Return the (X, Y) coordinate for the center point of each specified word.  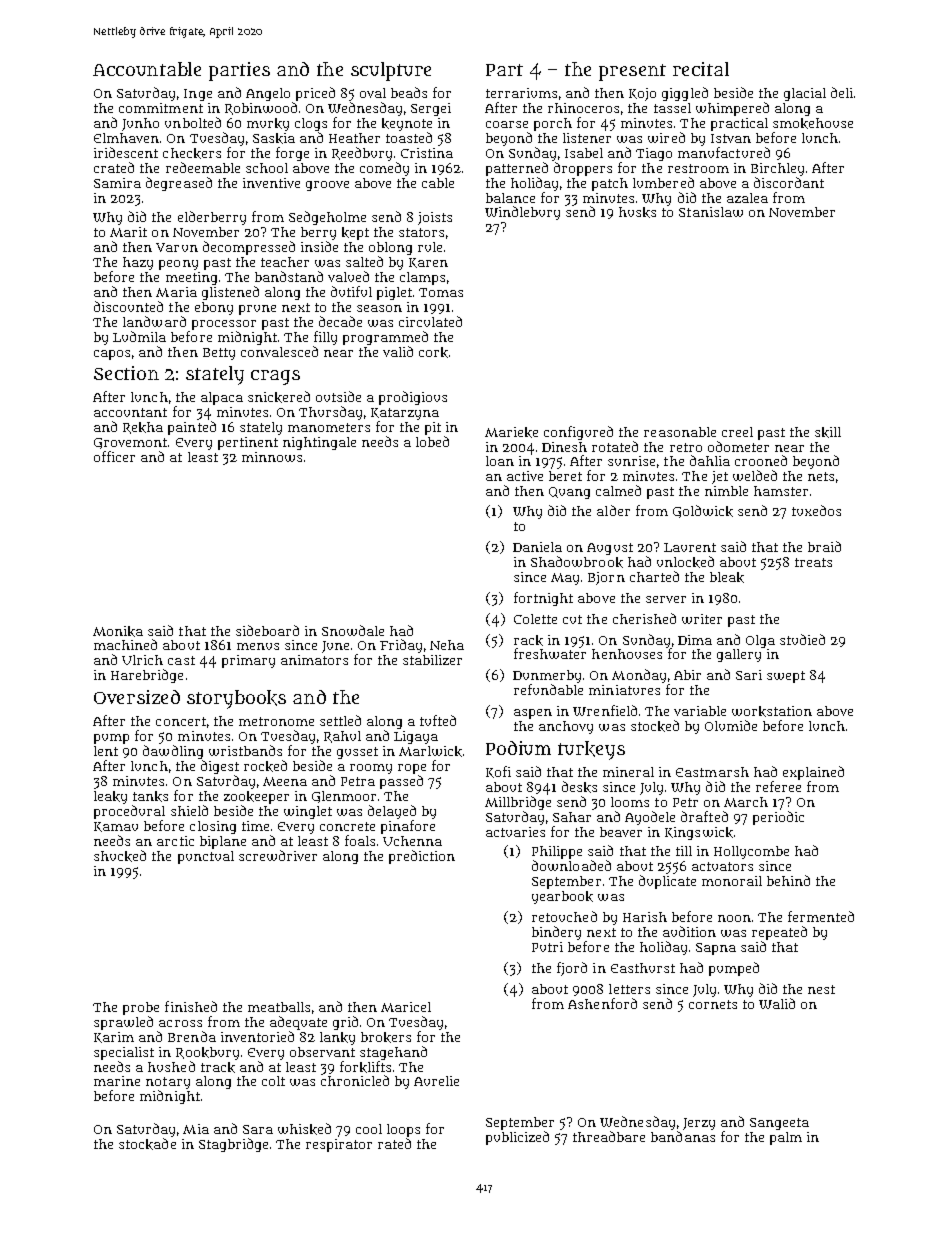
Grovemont (130, 443)
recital (701, 69)
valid (398, 351)
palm (786, 1138)
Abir (687, 675)
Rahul (342, 737)
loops (403, 1131)
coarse (507, 124)
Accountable (147, 69)
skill (828, 432)
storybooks (236, 699)
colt (273, 1081)
